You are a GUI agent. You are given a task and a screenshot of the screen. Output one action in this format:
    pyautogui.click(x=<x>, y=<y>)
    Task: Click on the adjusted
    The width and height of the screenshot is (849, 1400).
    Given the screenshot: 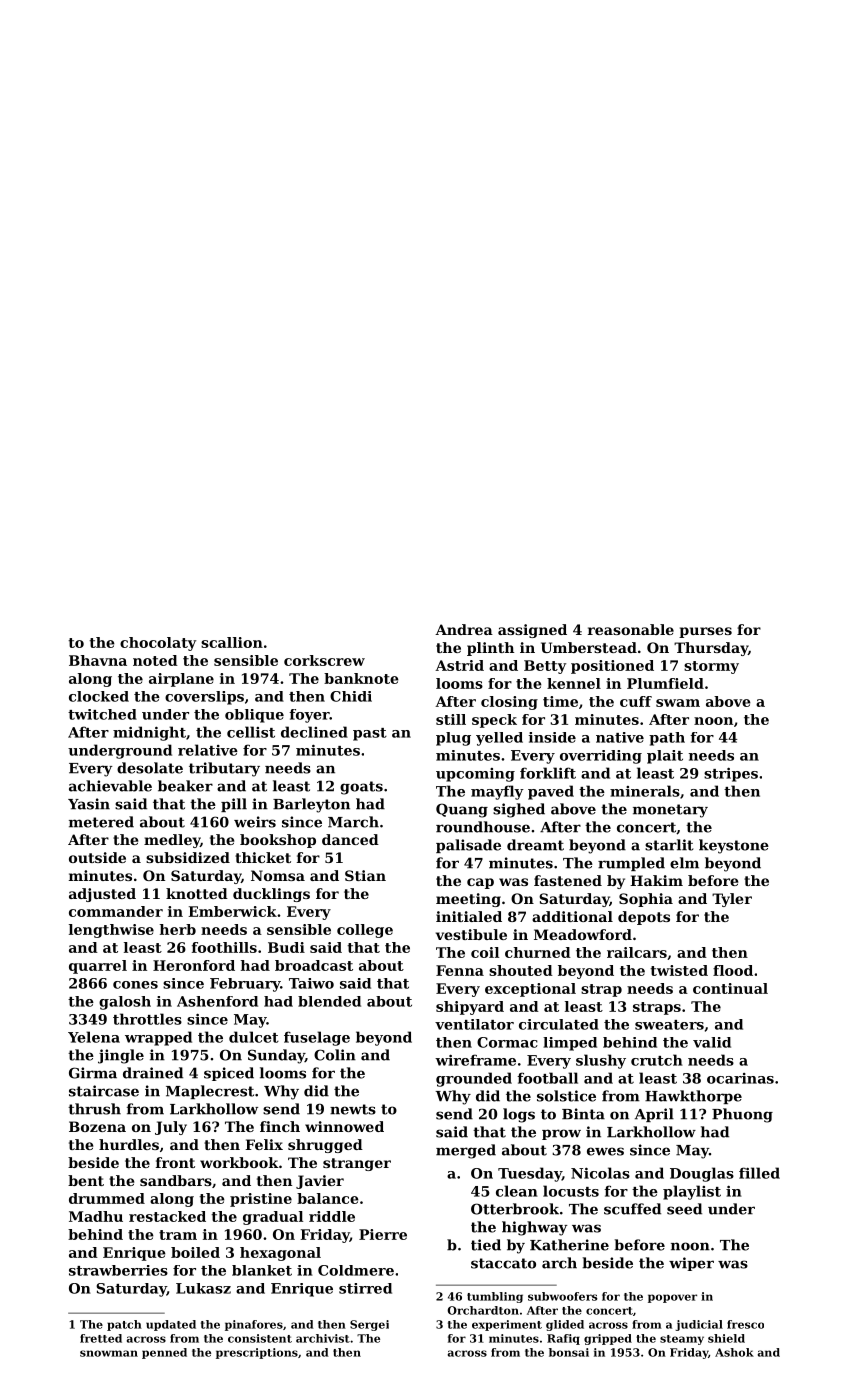 What is the action you would take?
    pyautogui.click(x=102, y=895)
